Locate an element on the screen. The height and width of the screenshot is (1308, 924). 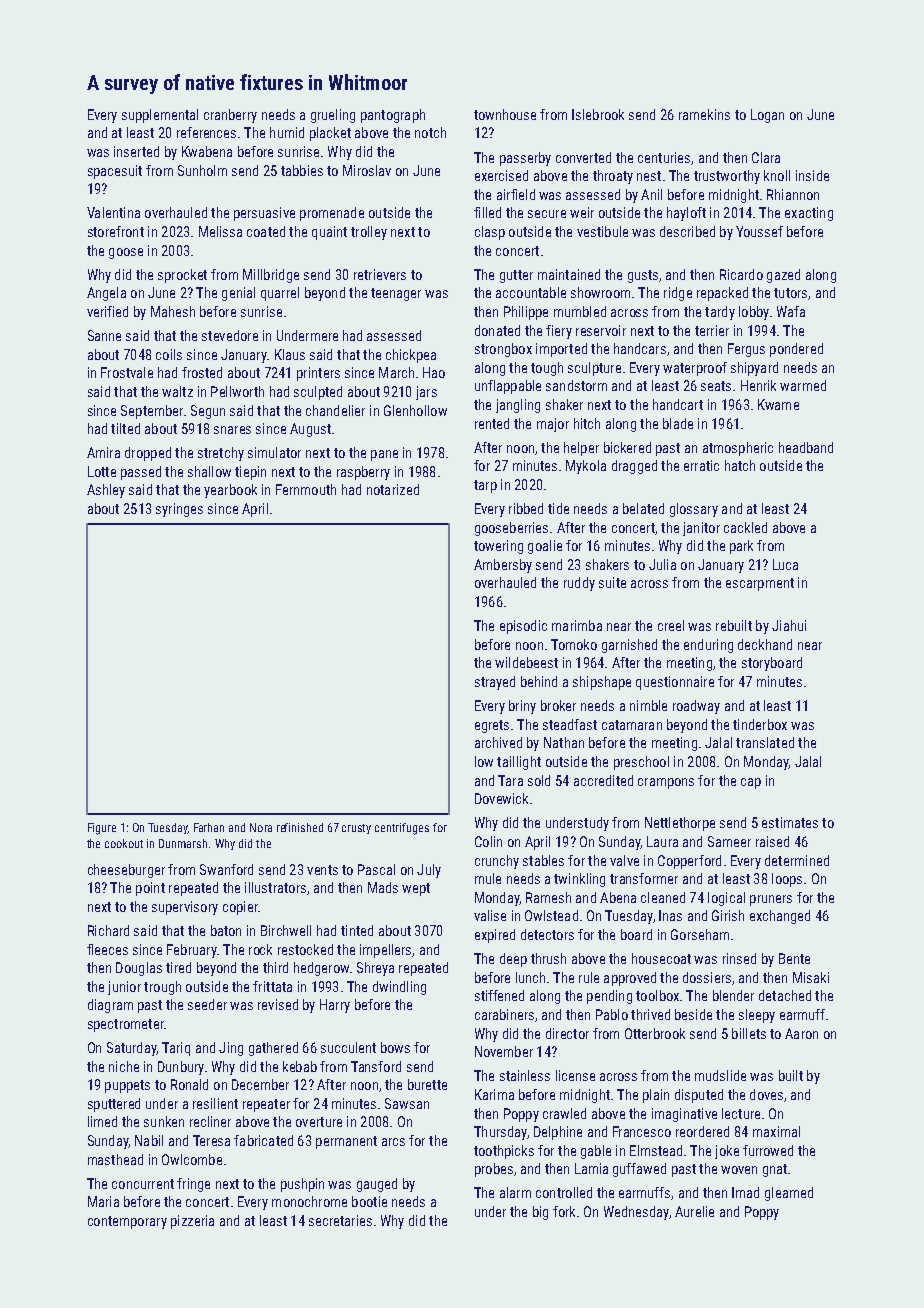
big is located at coordinates (540, 1213).
